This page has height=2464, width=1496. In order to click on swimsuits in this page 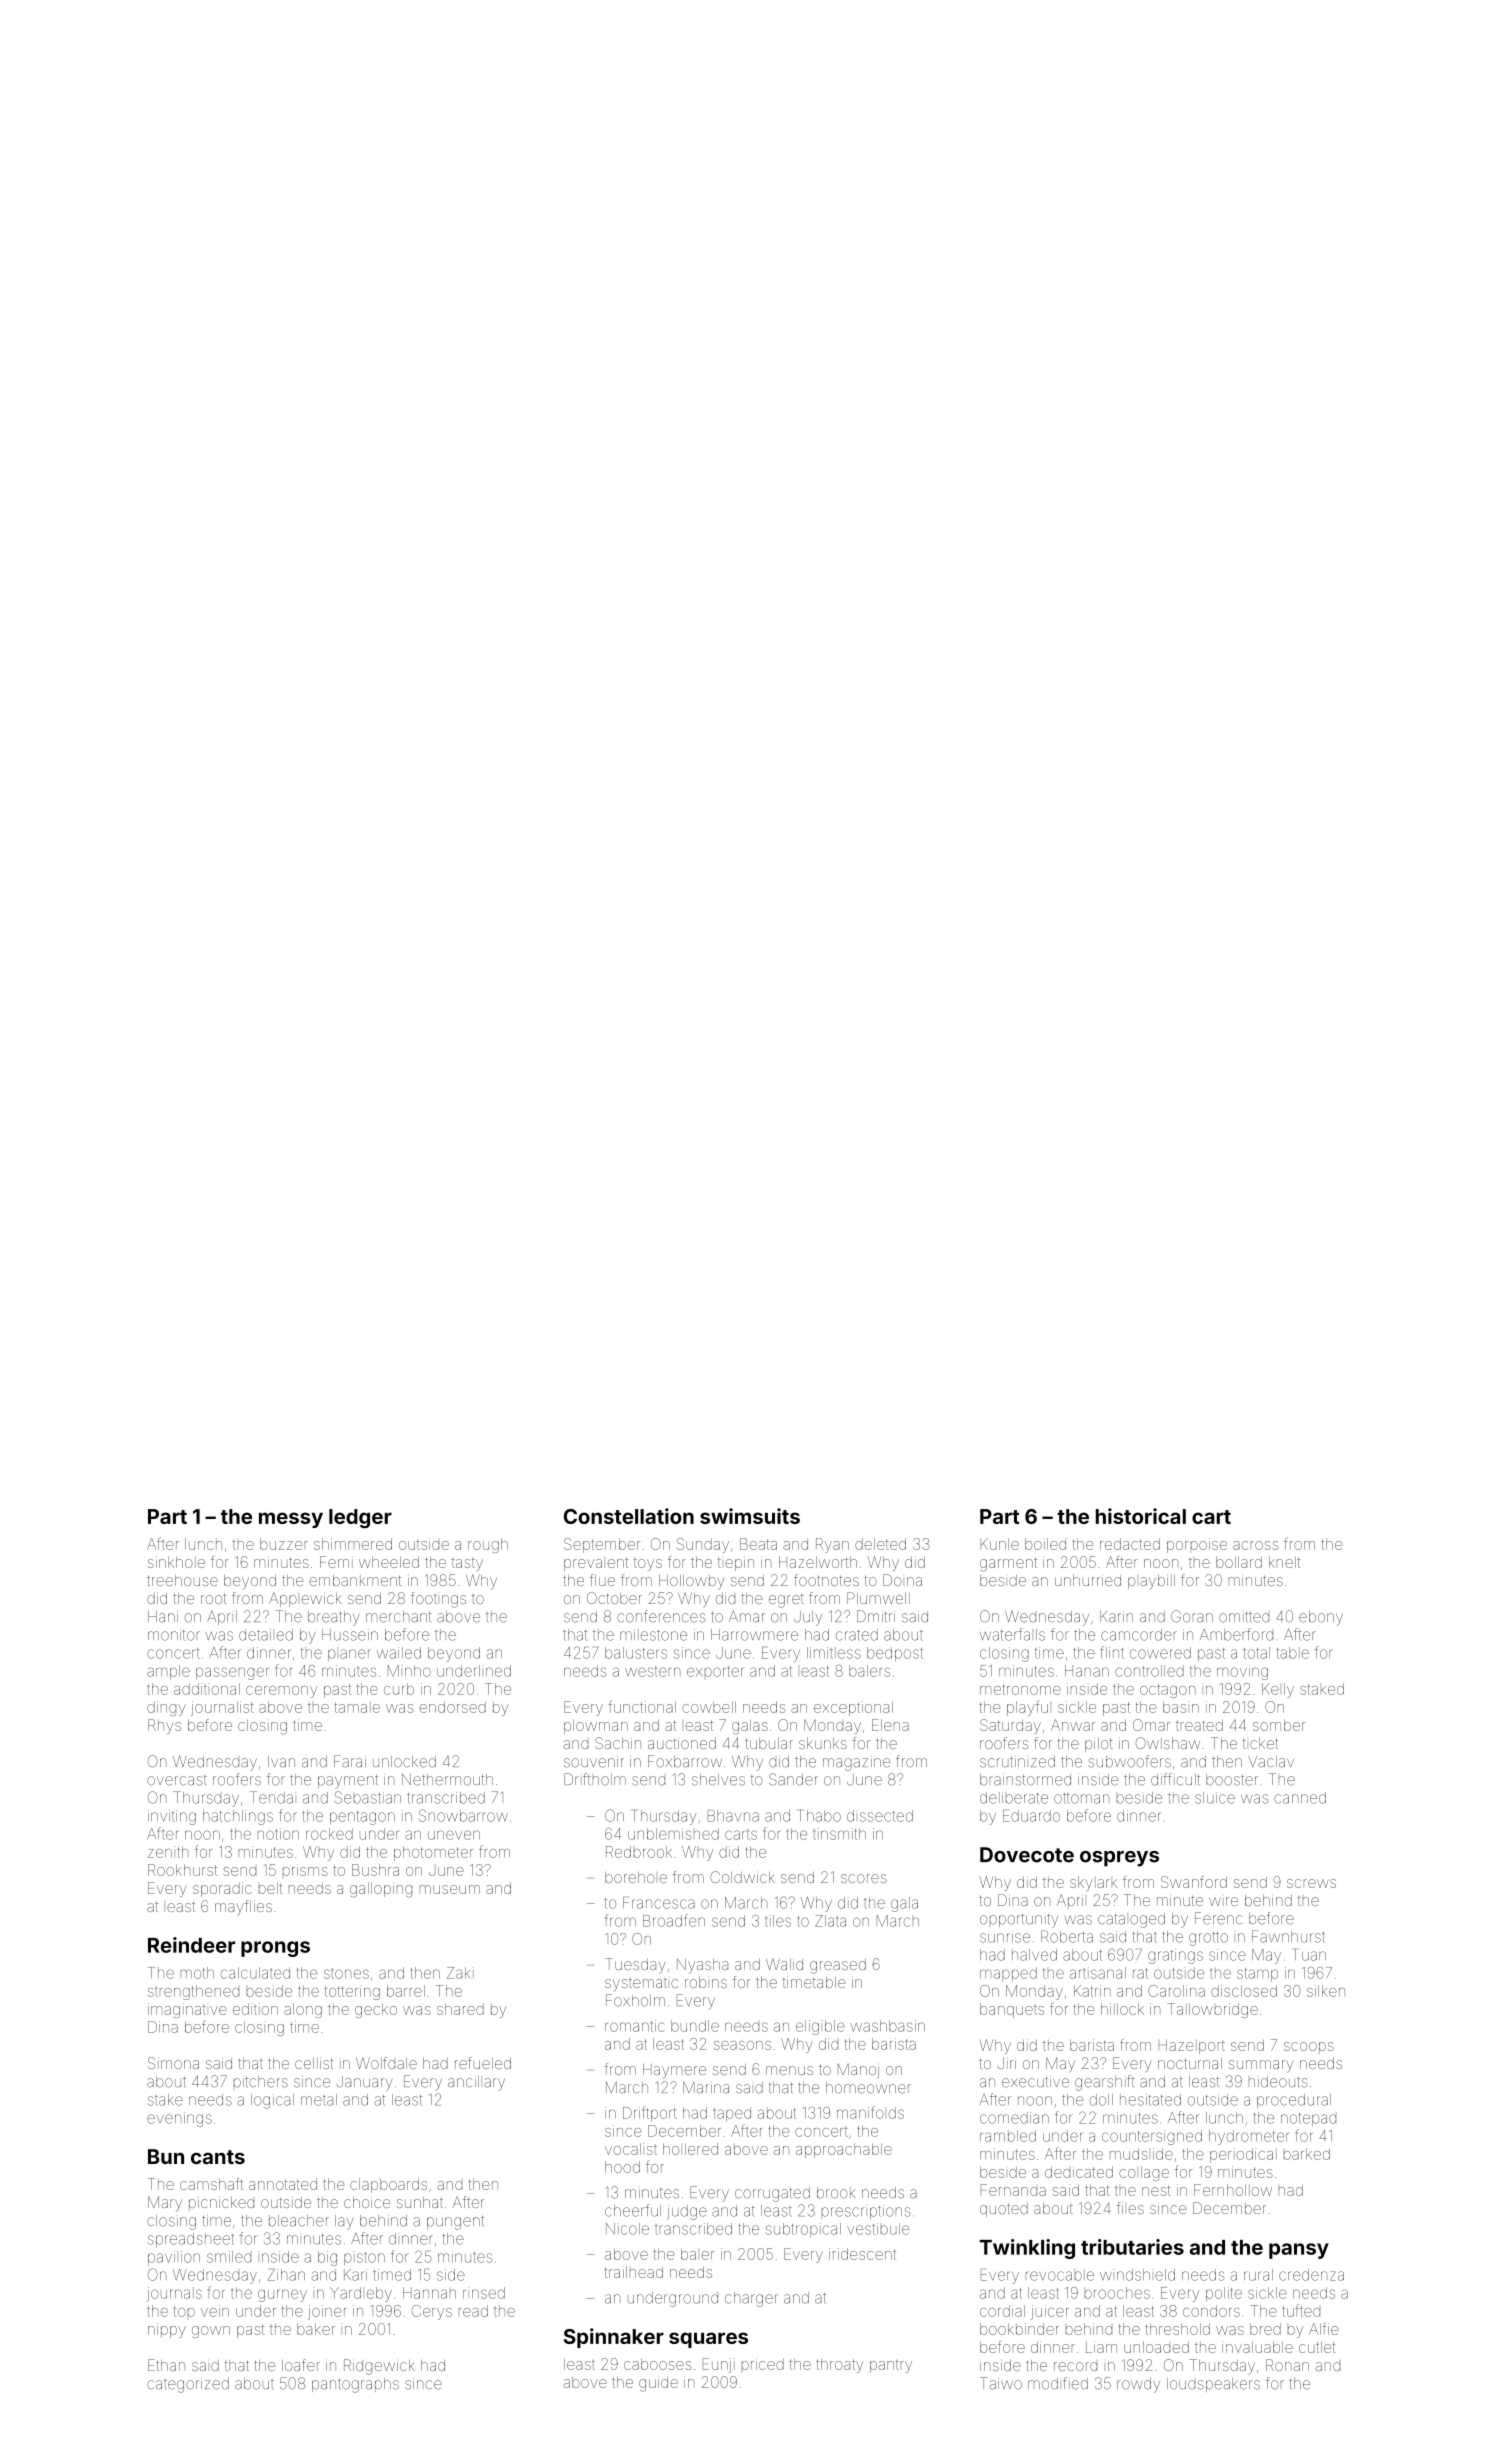, I will do `click(750, 1516)`.
